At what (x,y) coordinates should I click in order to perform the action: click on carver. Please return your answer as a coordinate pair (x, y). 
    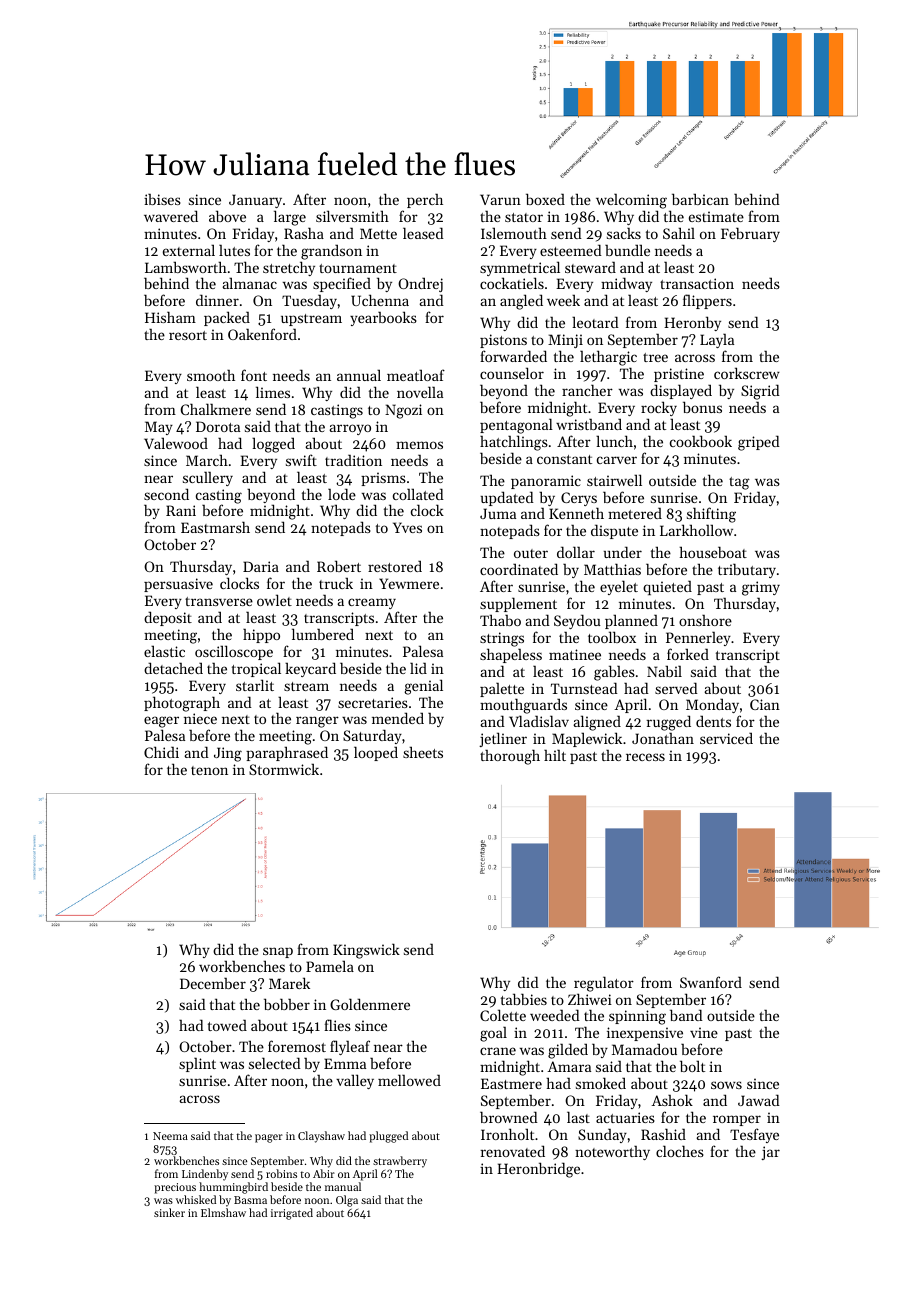
    Looking at the image, I should click on (617, 460).
